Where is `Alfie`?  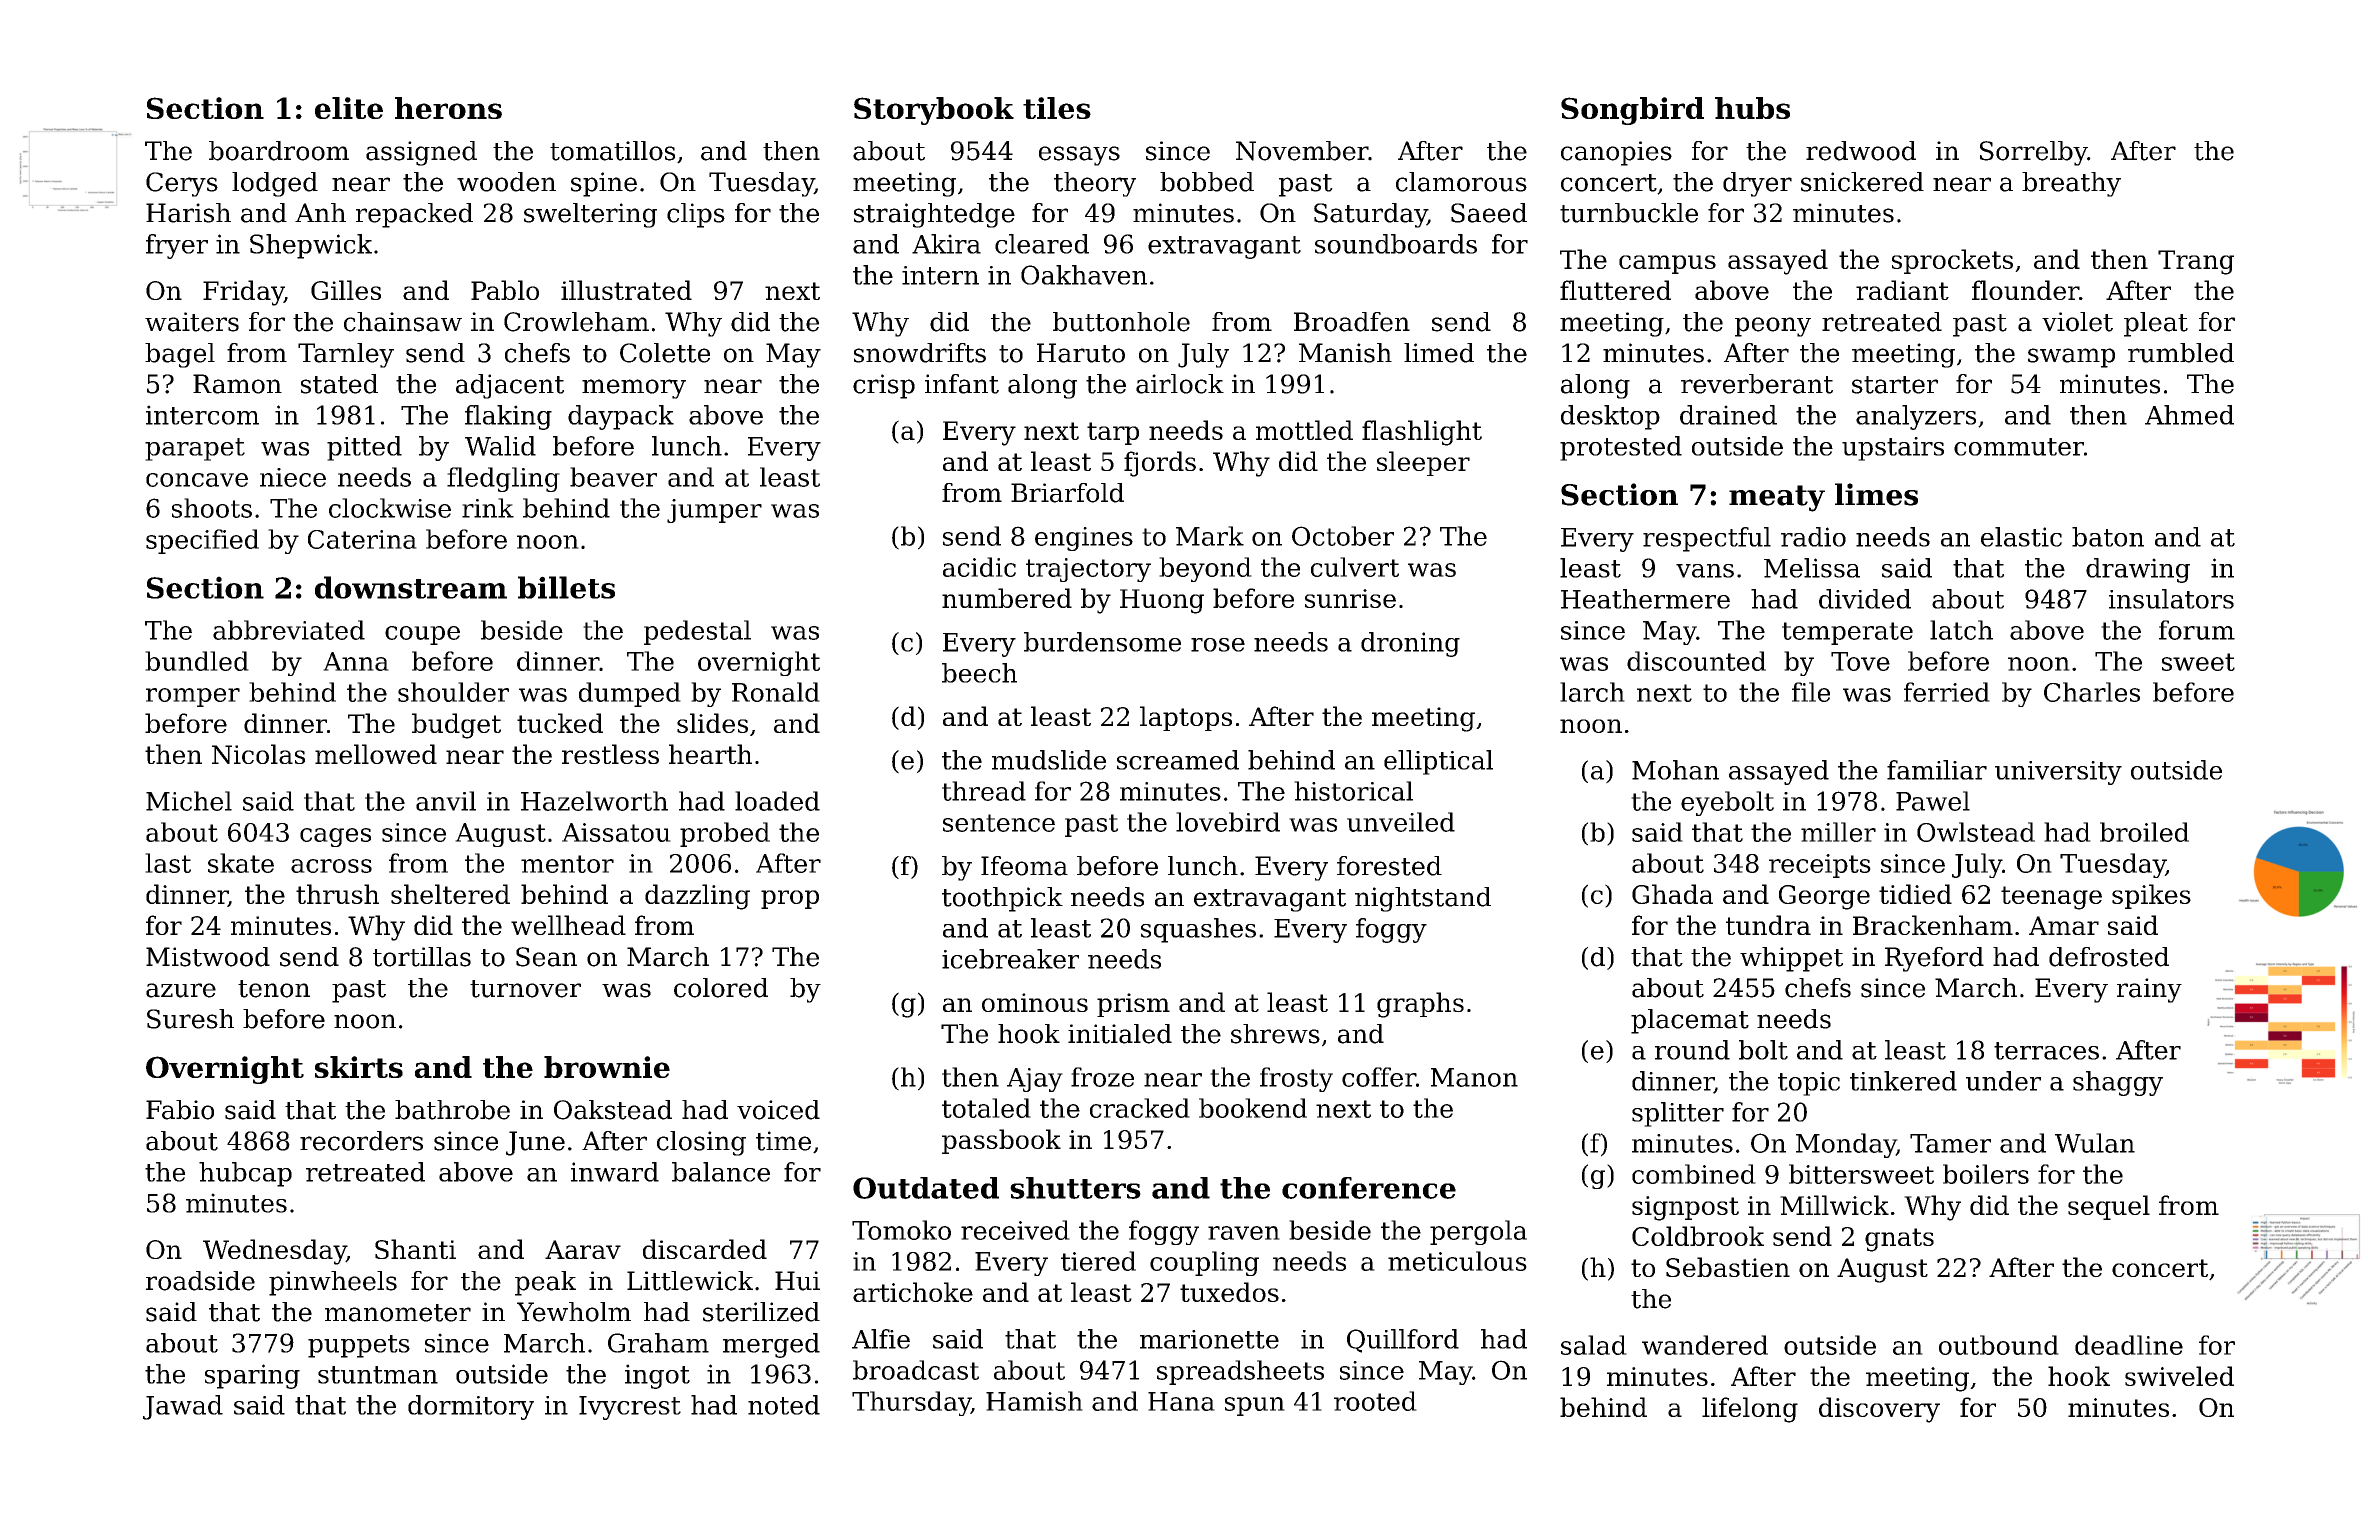 Alfie is located at coordinates (881, 1339).
